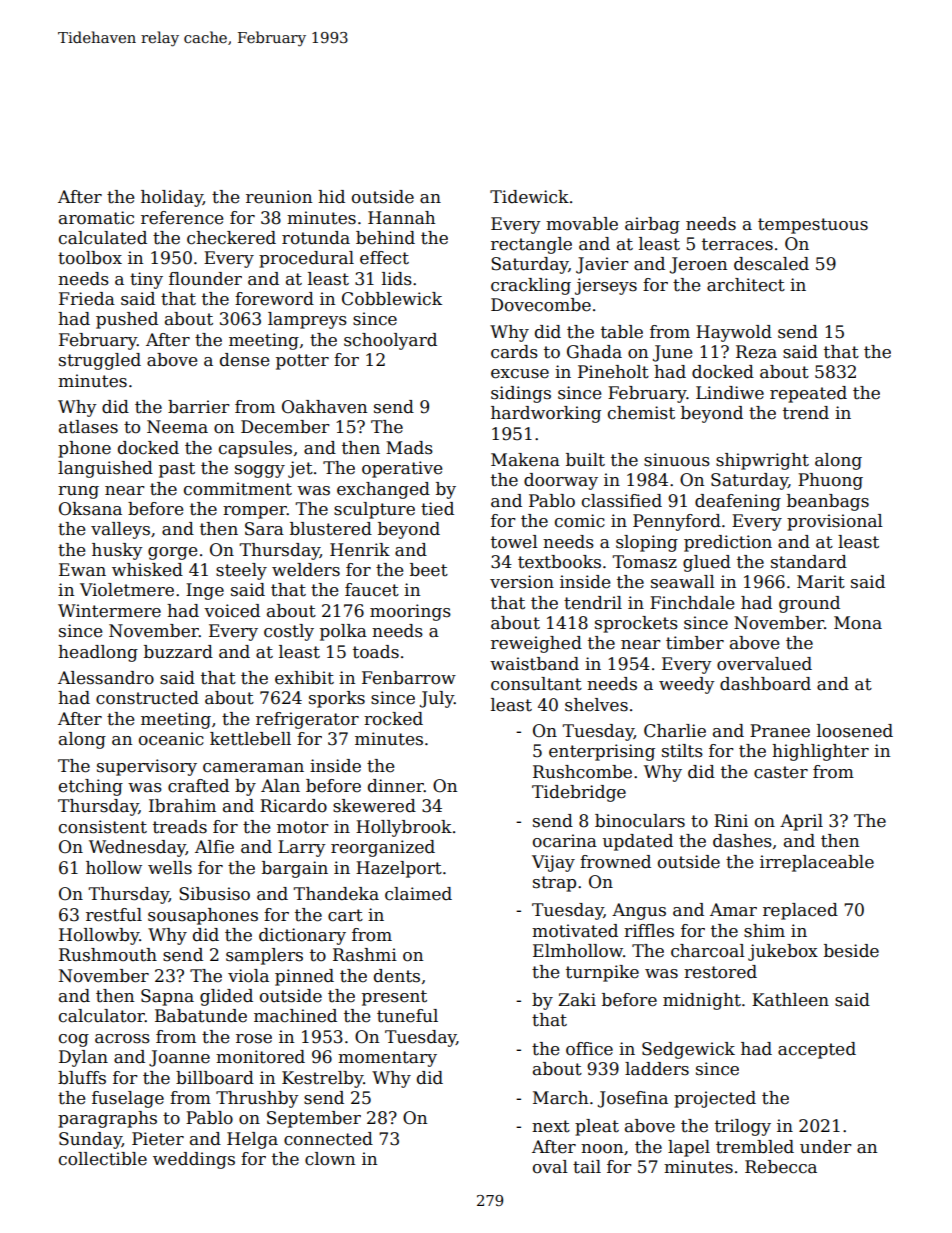  What do you see at coordinates (851, 951) in the screenshot?
I see `beside` at bounding box center [851, 951].
